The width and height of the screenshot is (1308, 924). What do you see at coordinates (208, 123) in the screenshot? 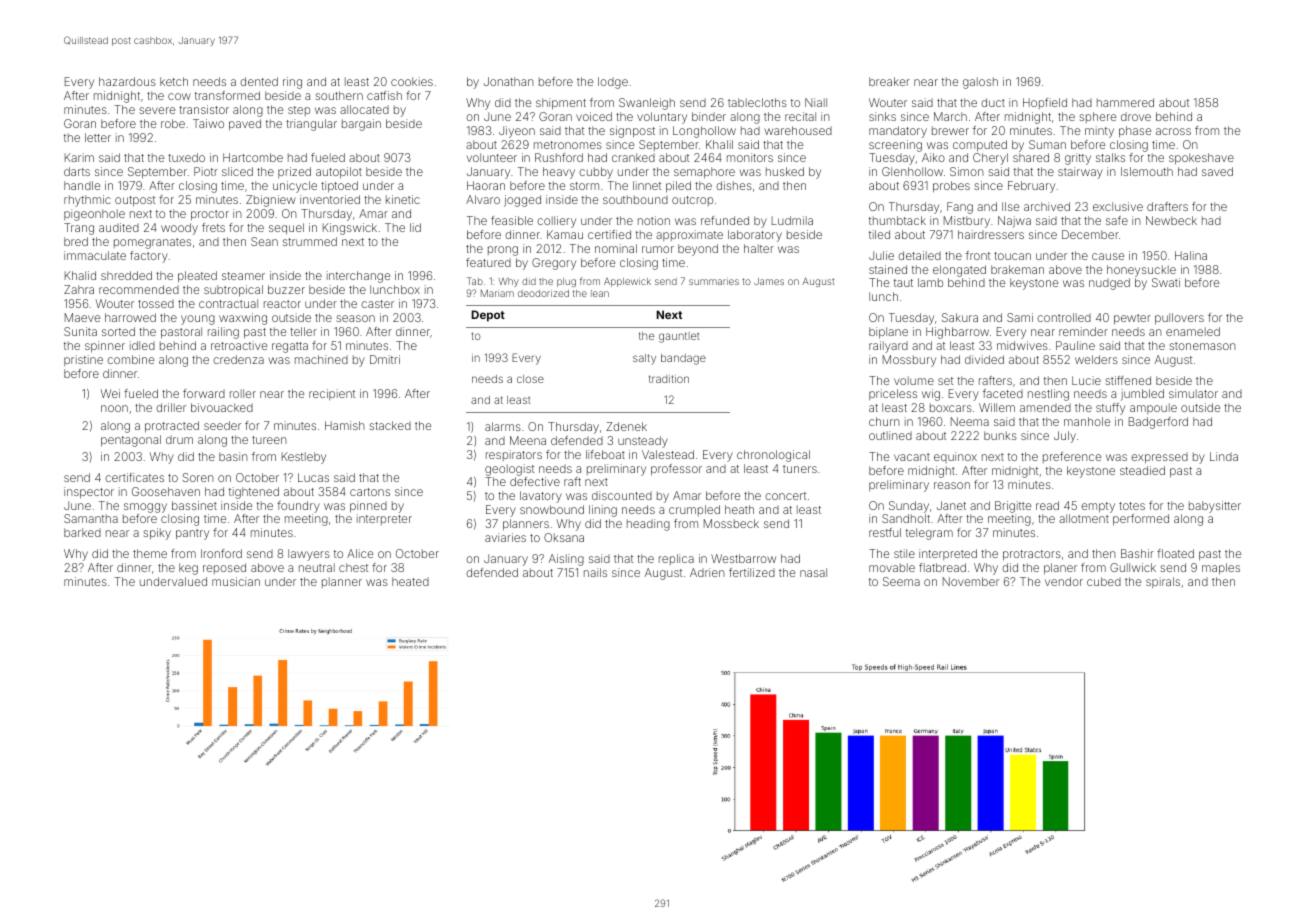
I see `Taiwo` at bounding box center [208, 123].
